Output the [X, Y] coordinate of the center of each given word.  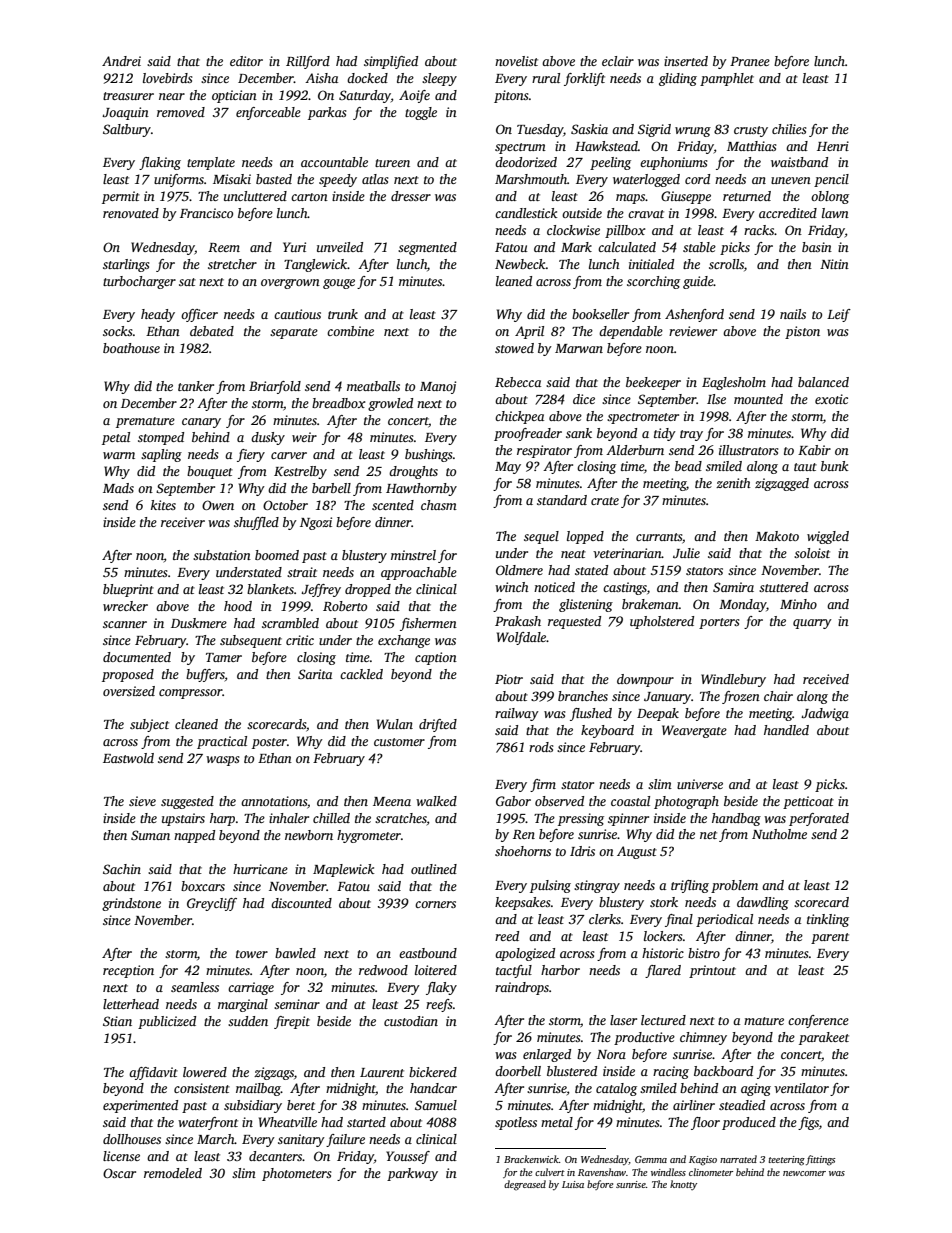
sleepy [439, 79]
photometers [297, 1174]
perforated [819, 819]
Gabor [513, 801]
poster [269, 743]
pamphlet [727, 79]
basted [274, 179]
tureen [392, 163]
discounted [301, 903]
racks [759, 230]
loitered [436, 970]
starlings [126, 265]
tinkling [828, 920]
